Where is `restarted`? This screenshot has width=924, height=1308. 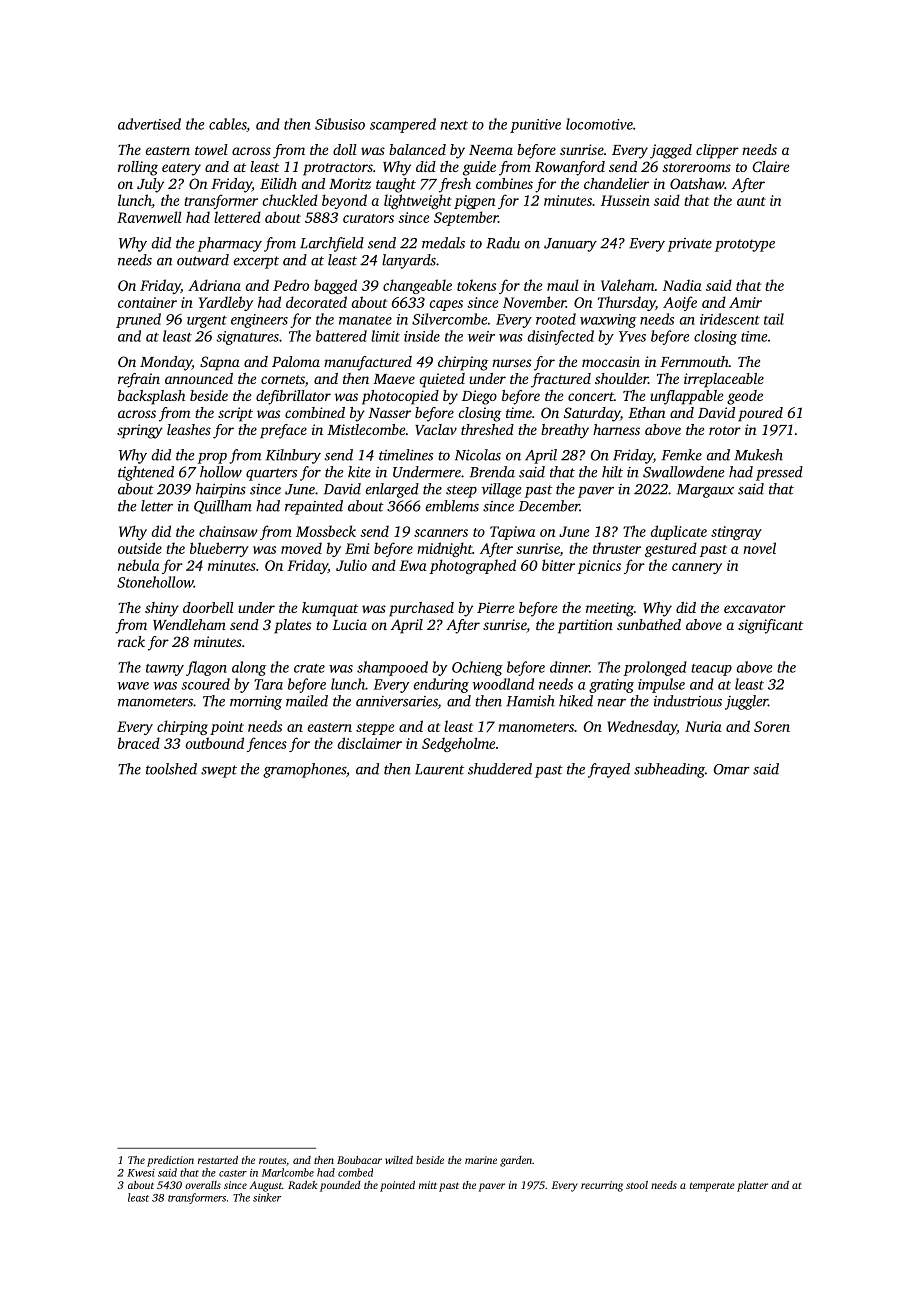
restarted is located at coordinates (218, 1160).
